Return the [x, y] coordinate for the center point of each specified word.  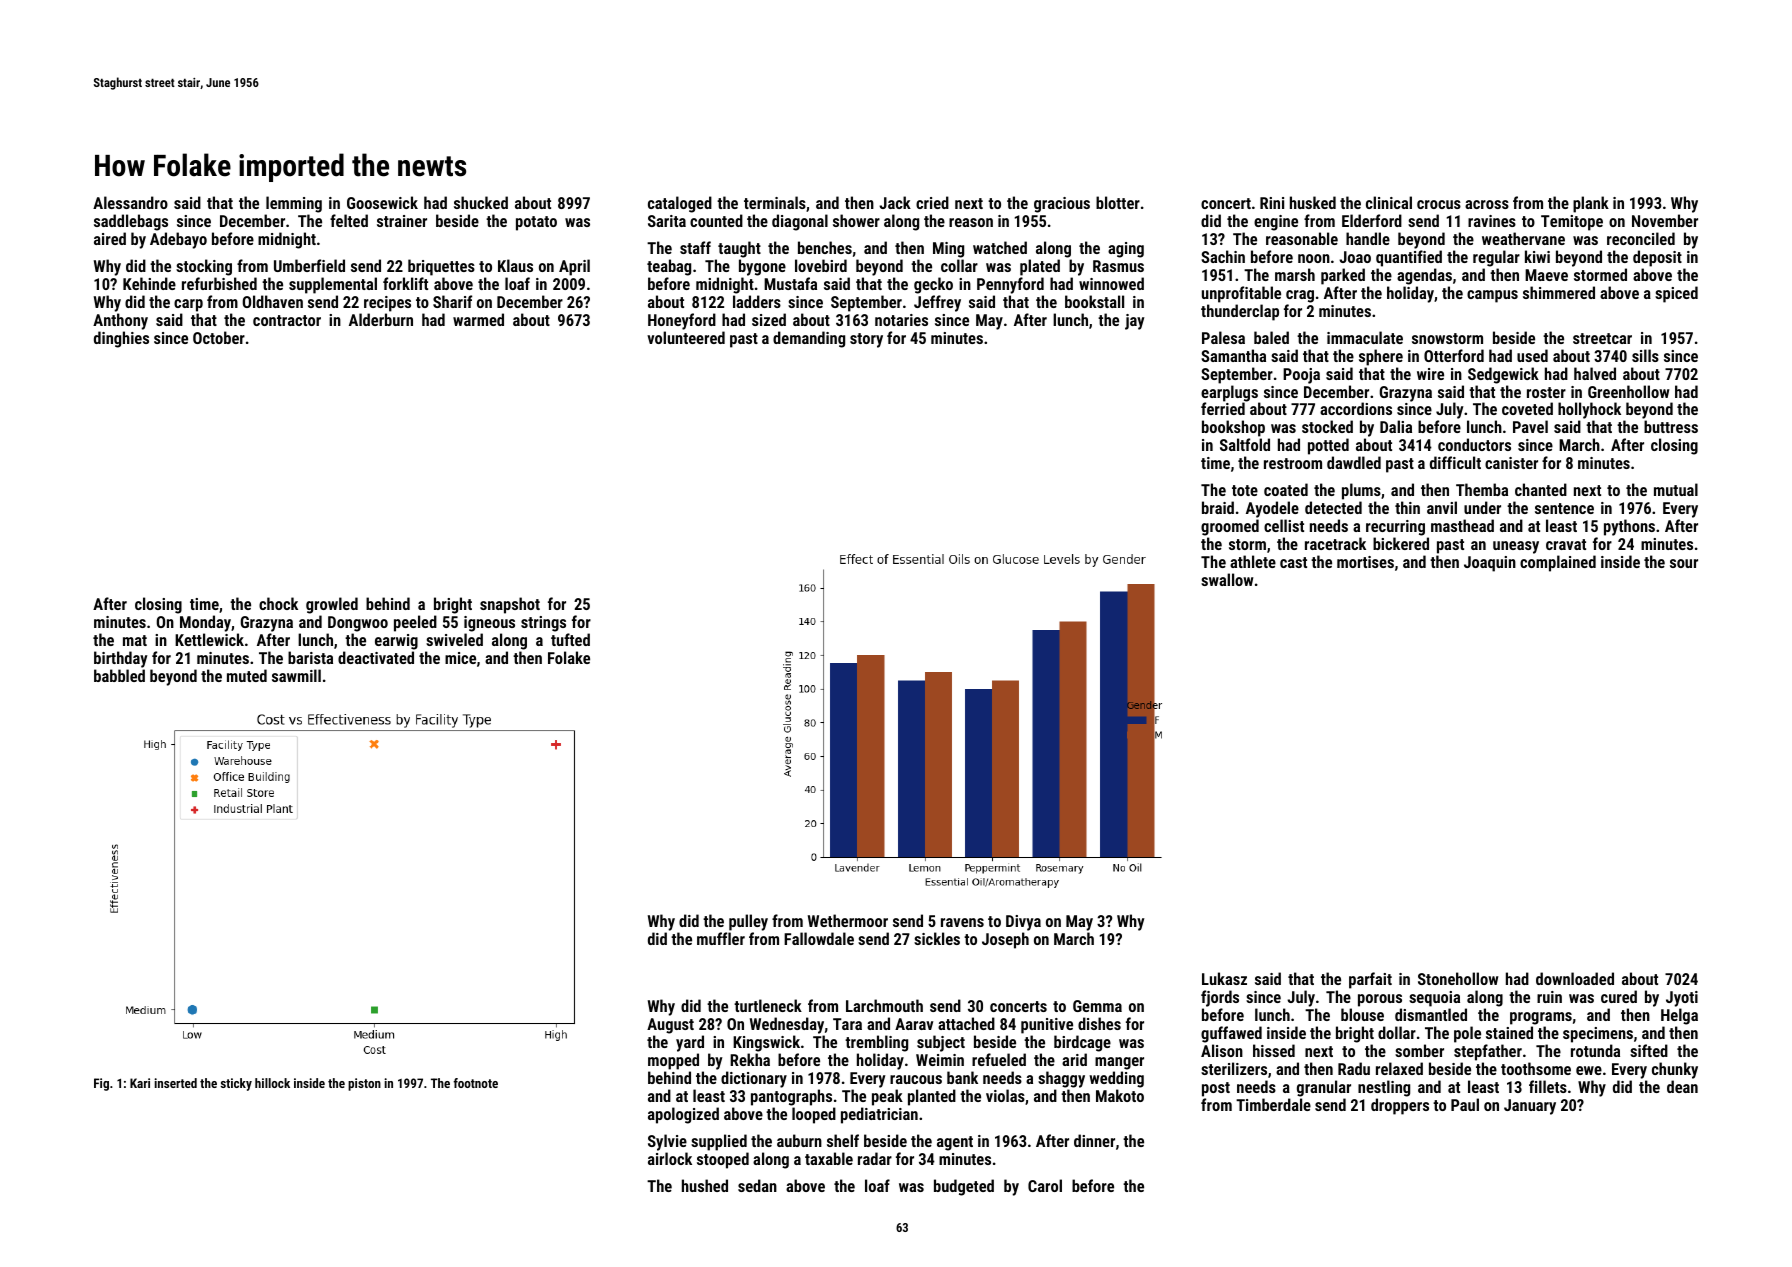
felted [349, 220]
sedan [757, 1185]
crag [1300, 296]
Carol [1045, 1185]
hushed [705, 1185]
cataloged [680, 204]
